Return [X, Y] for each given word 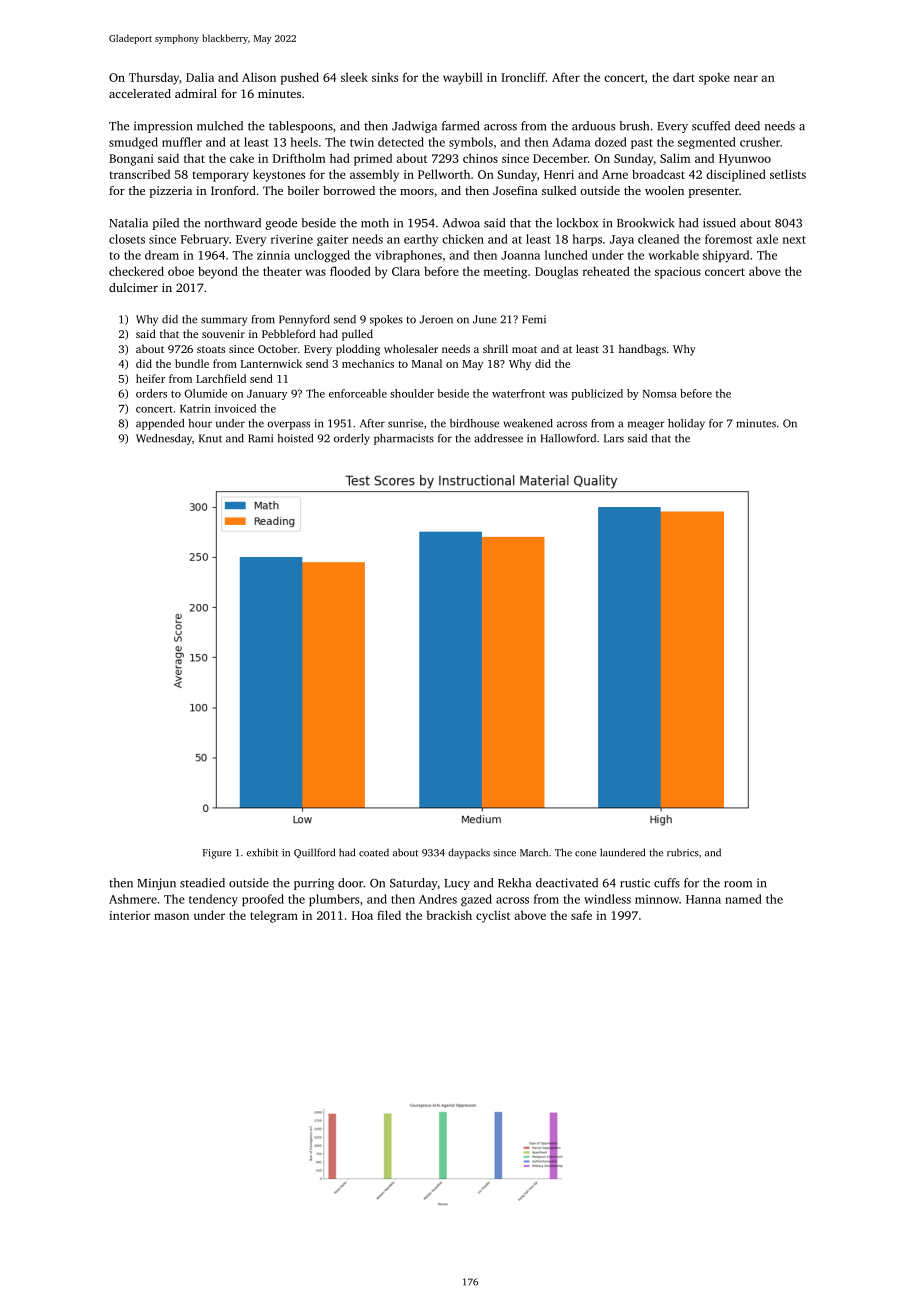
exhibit [262, 852]
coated [374, 852]
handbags [642, 350]
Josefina [515, 190]
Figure [217, 854]
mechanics [368, 363]
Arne [615, 174]
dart [684, 77]
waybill [463, 78]
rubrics [682, 852]
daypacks [469, 853]
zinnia [273, 255]
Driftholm [299, 158]
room [738, 884]
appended [160, 424]
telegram [274, 916]
